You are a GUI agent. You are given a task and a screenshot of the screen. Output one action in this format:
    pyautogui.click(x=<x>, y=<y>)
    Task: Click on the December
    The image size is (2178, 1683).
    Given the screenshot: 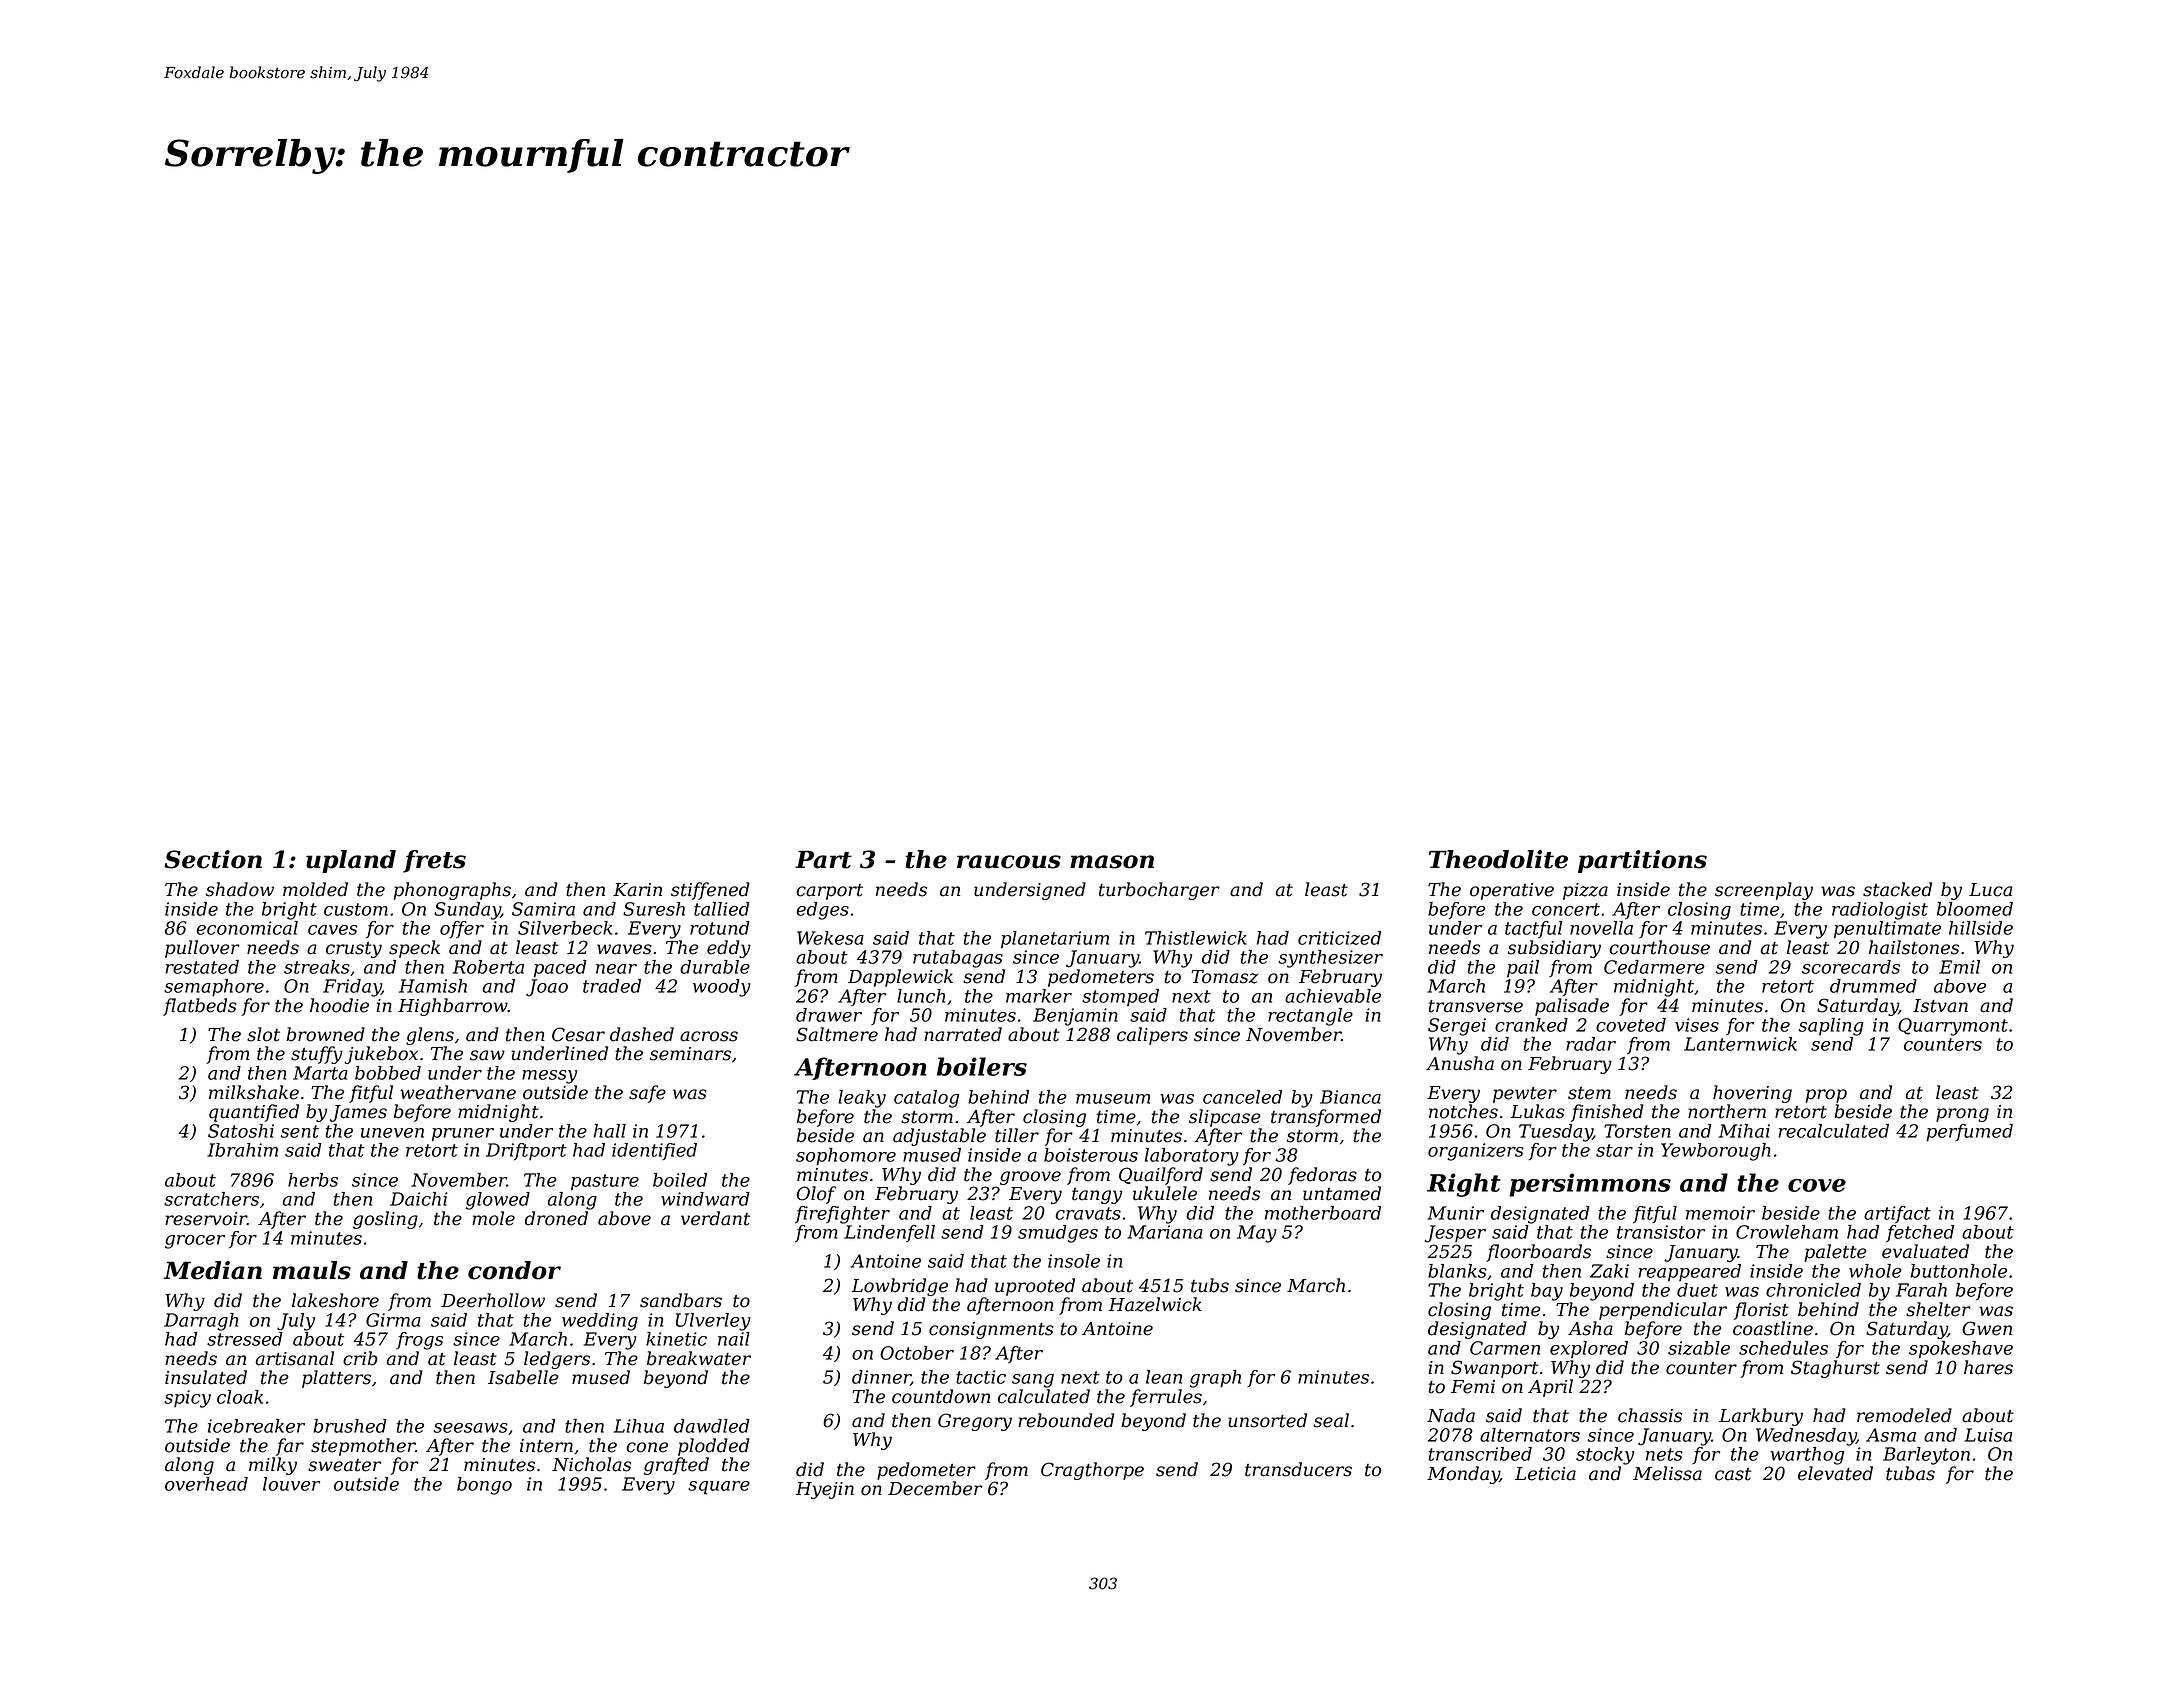 What is the action you would take?
    pyautogui.click(x=935, y=1488)
